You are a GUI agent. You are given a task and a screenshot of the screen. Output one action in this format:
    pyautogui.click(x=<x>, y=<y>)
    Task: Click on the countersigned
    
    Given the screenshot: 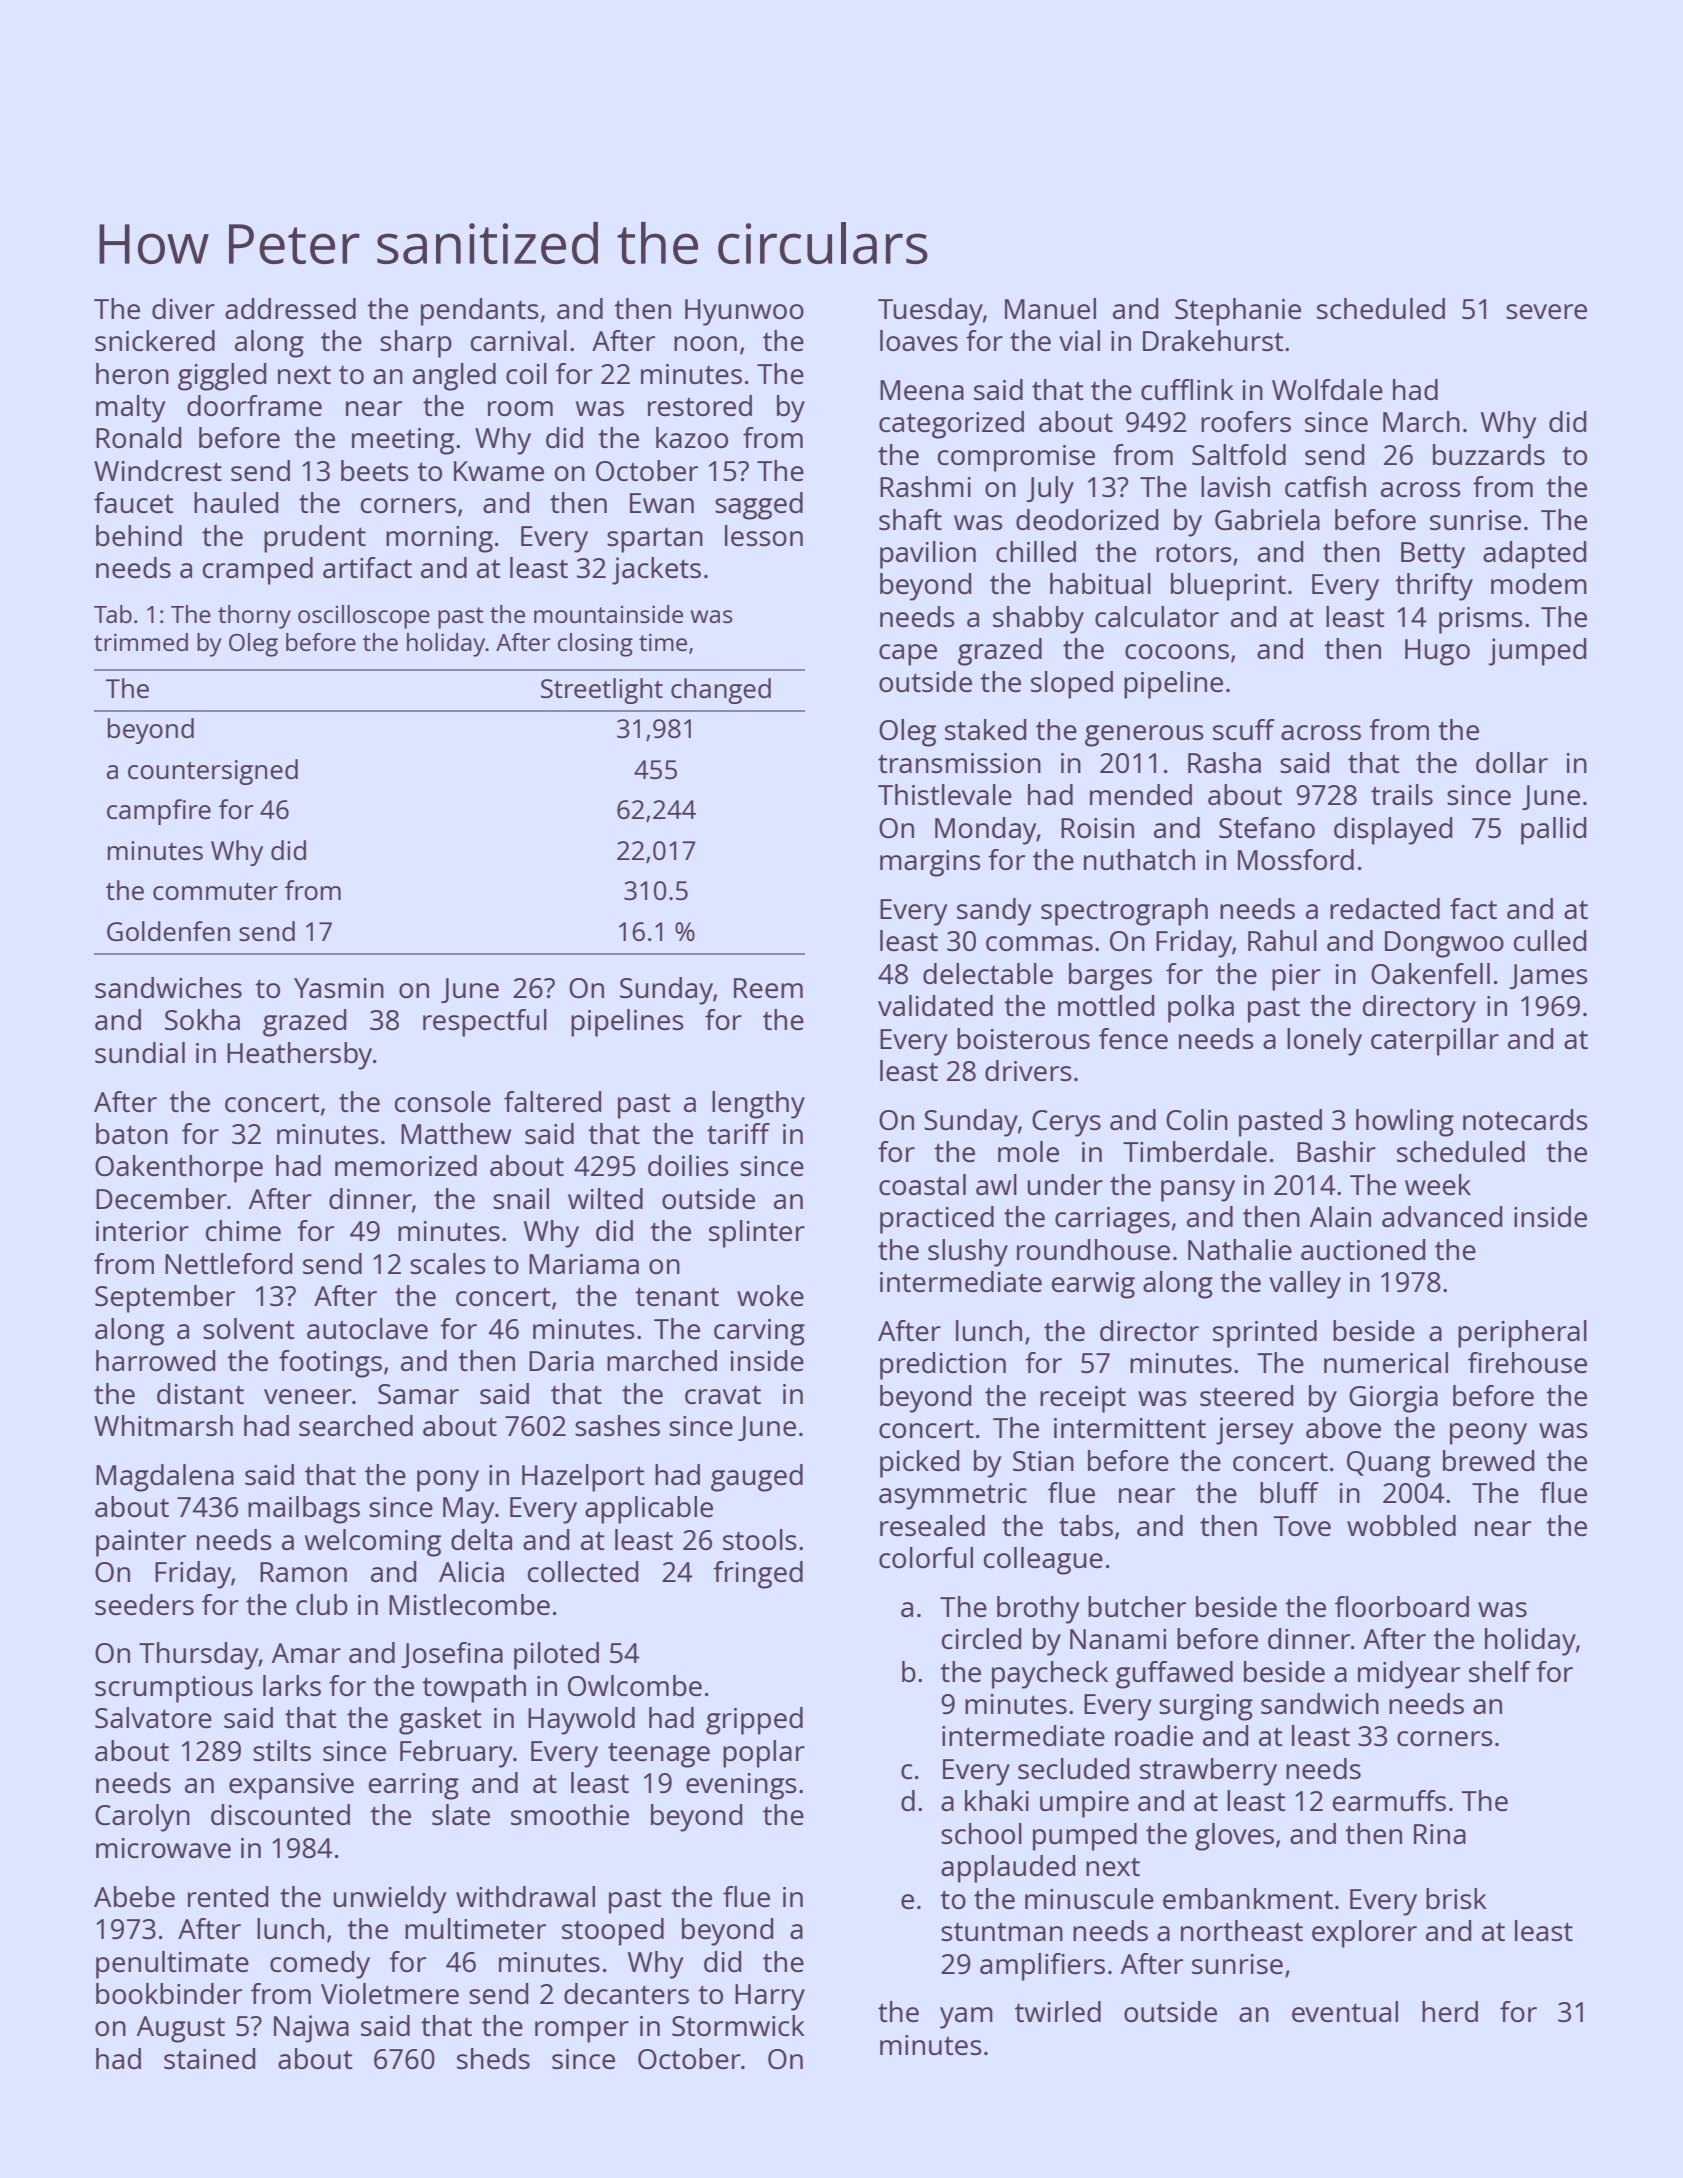 What is the action you would take?
    pyautogui.click(x=213, y=772)
